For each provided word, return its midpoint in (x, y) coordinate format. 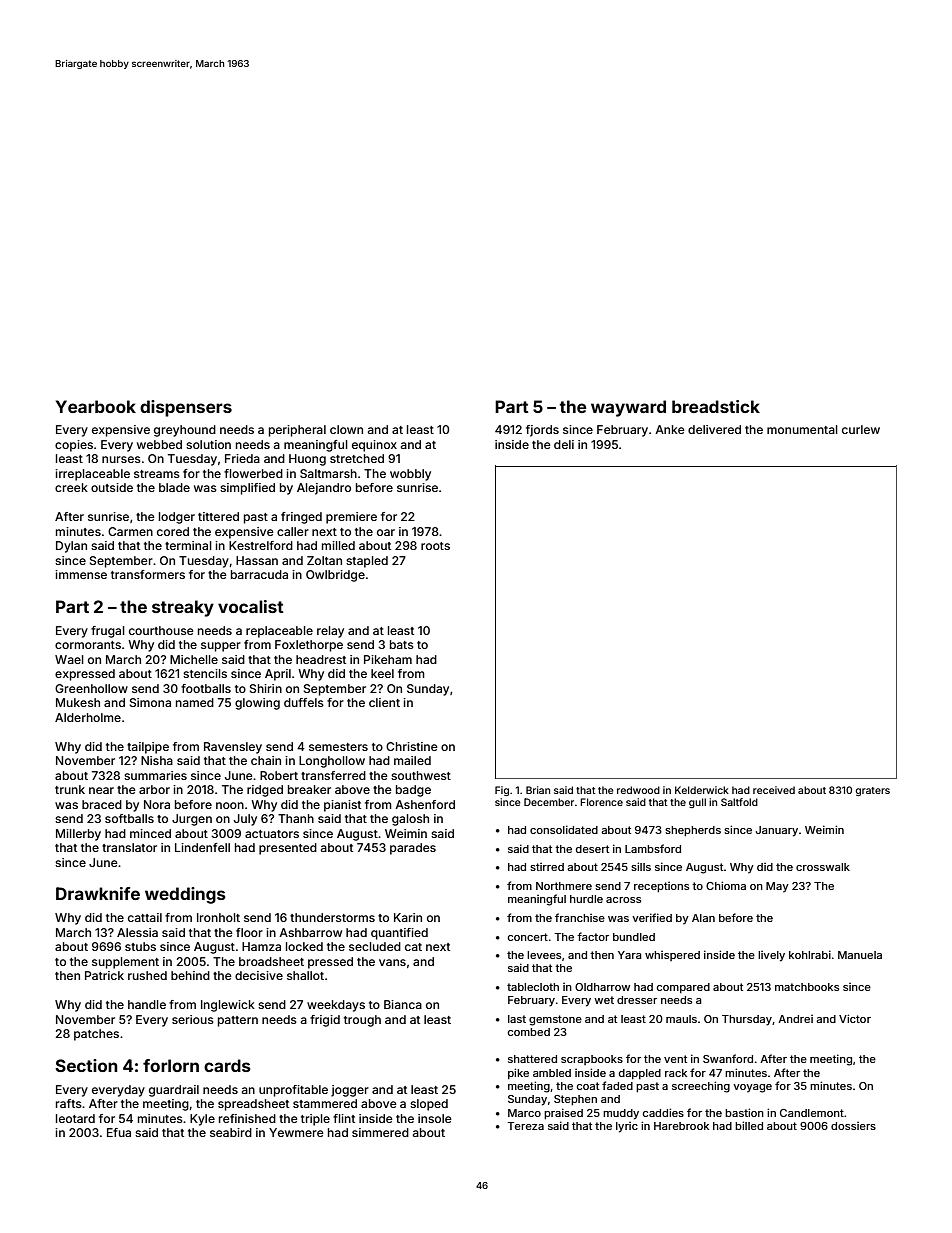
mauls (681, 1019)
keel (382, 673)
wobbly (410, 475)
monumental (802, 429)
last (517, 1019)
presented (288, 849)
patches (96, 1035)
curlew (861, 429)
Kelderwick (702, 790)
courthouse (161, 630)
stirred (547, 867)
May (777, 887)
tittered (218, 516)
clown (346, 429)
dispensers (186, 408)
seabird (231, 1132)
